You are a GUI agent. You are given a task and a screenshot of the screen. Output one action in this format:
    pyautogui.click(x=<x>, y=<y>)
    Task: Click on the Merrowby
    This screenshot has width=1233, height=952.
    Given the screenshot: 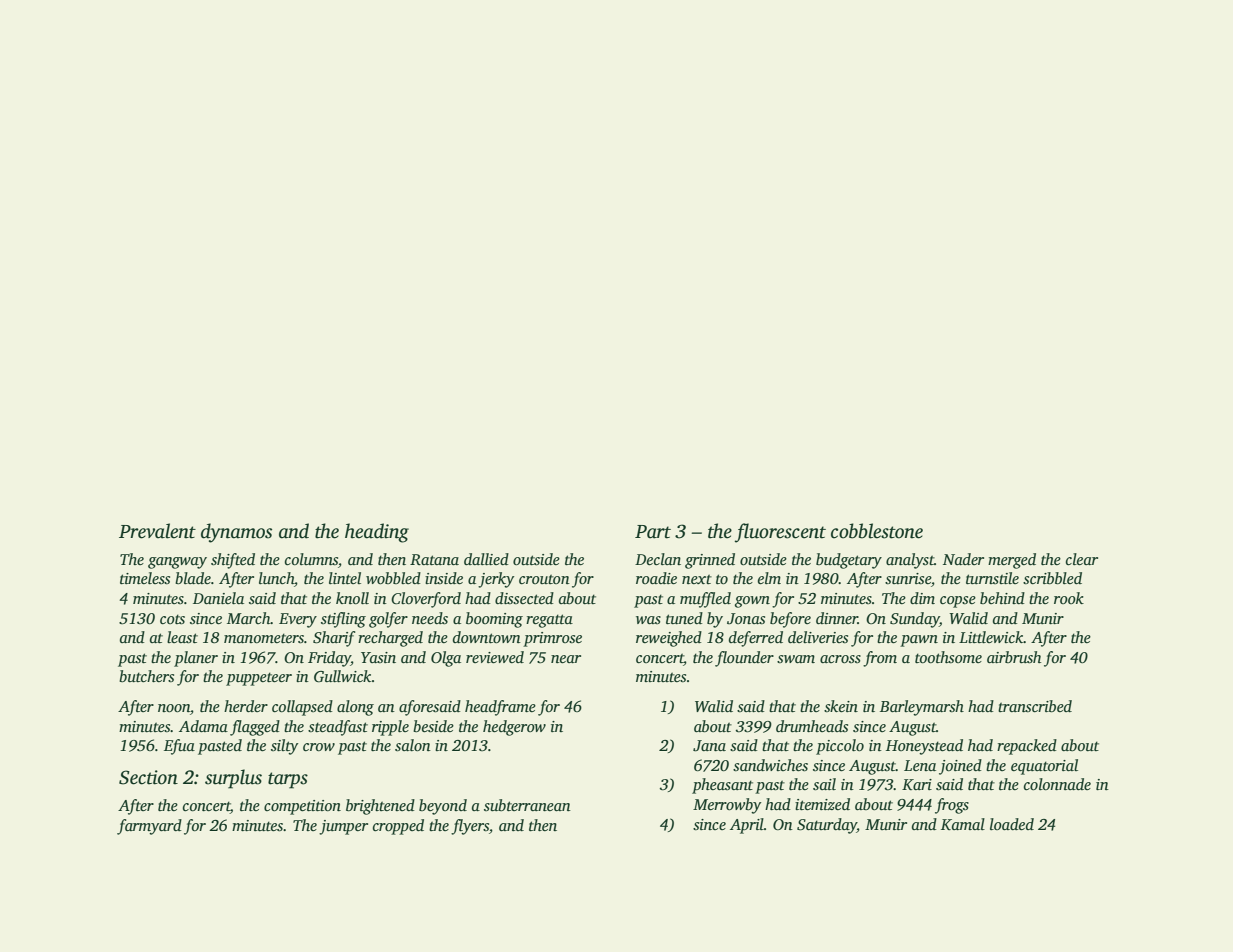 What is the action you would take?
    pyautogui.click(x=727, y=806)
